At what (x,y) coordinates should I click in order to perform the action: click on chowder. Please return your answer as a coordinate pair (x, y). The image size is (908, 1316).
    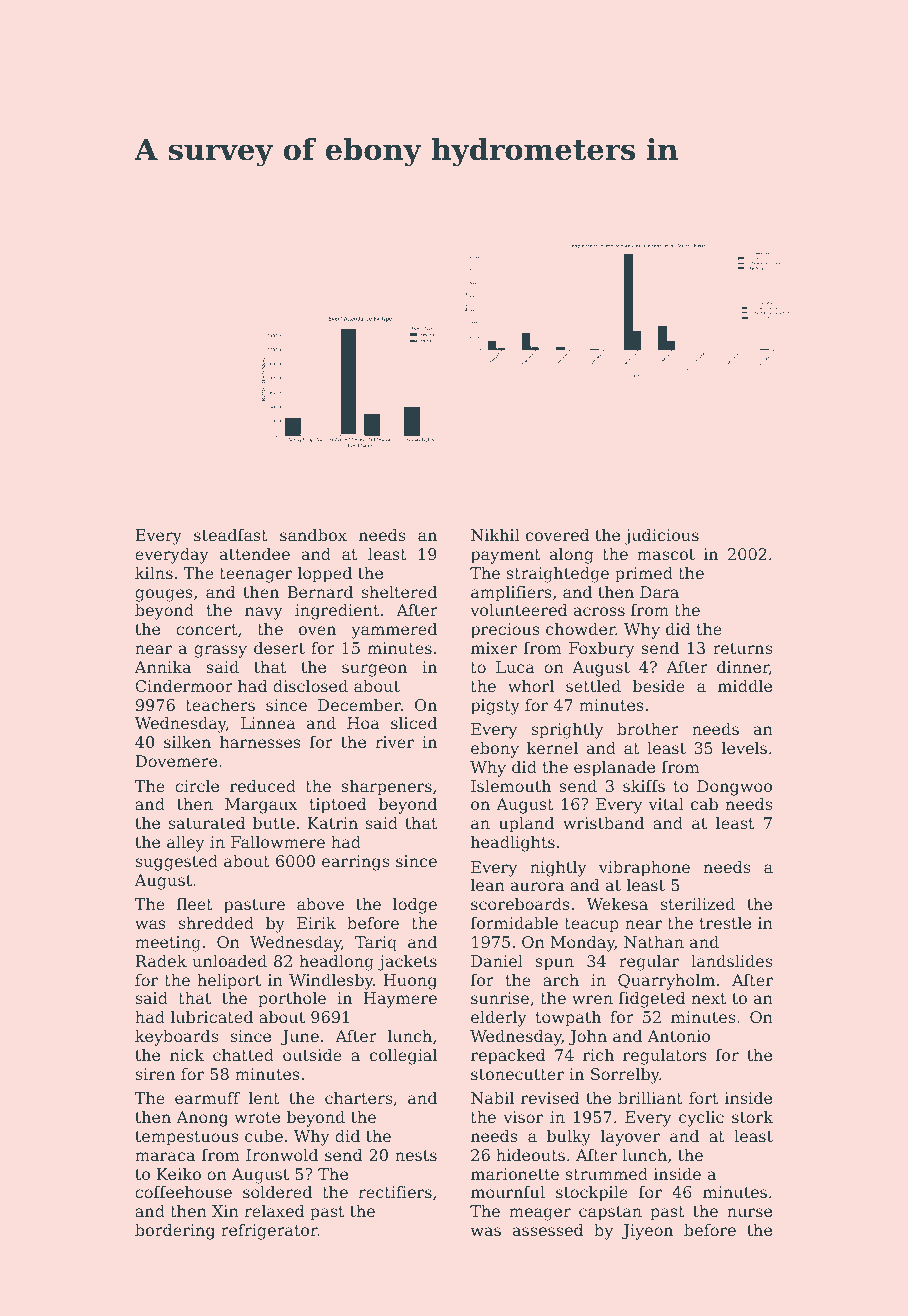
    Looking at the image, I should click on (581, 629).
